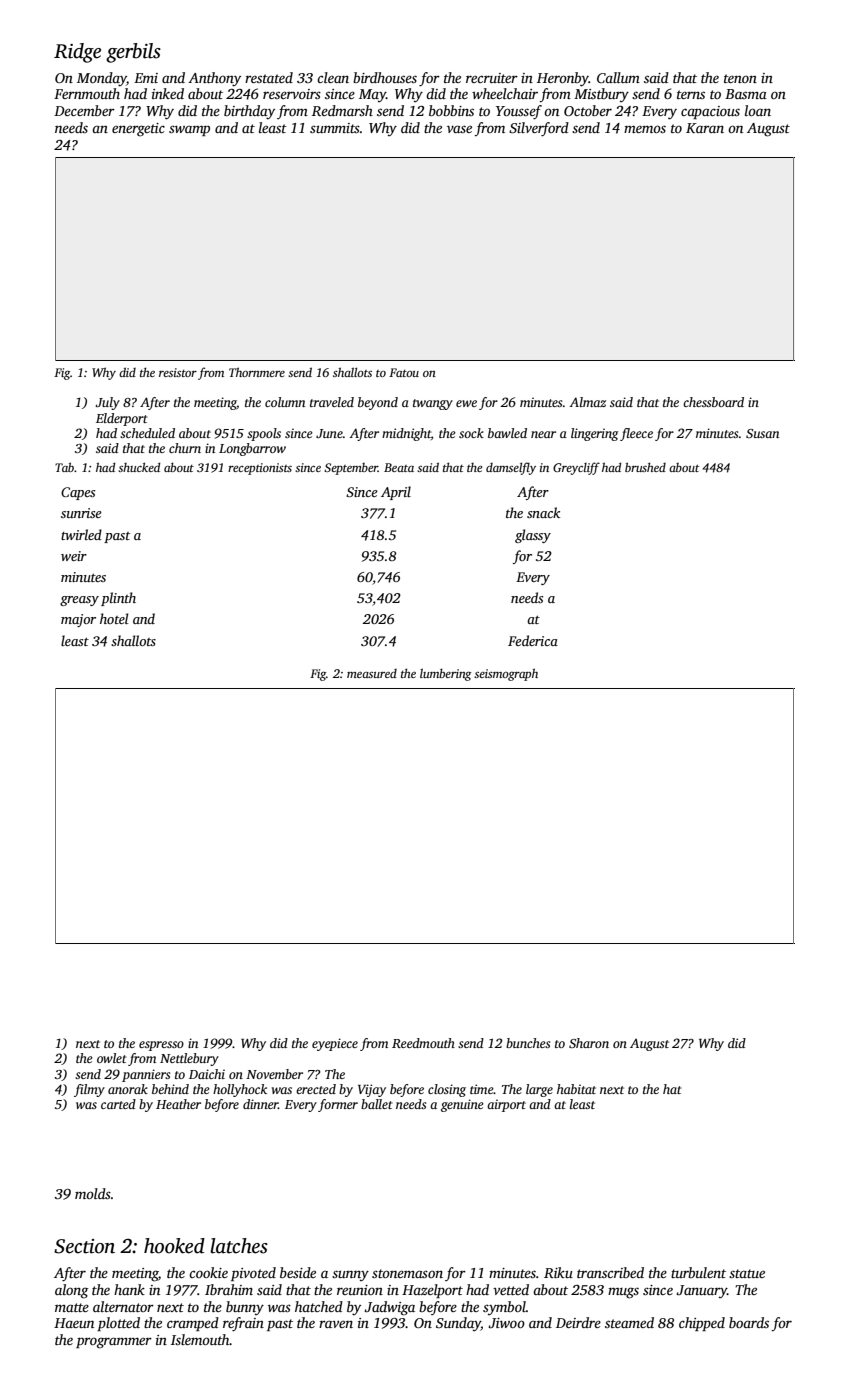 The image size is (849, 1400). Describe the element at coordinates (589, 1043) in the page. I see `Sharon` at that location.
